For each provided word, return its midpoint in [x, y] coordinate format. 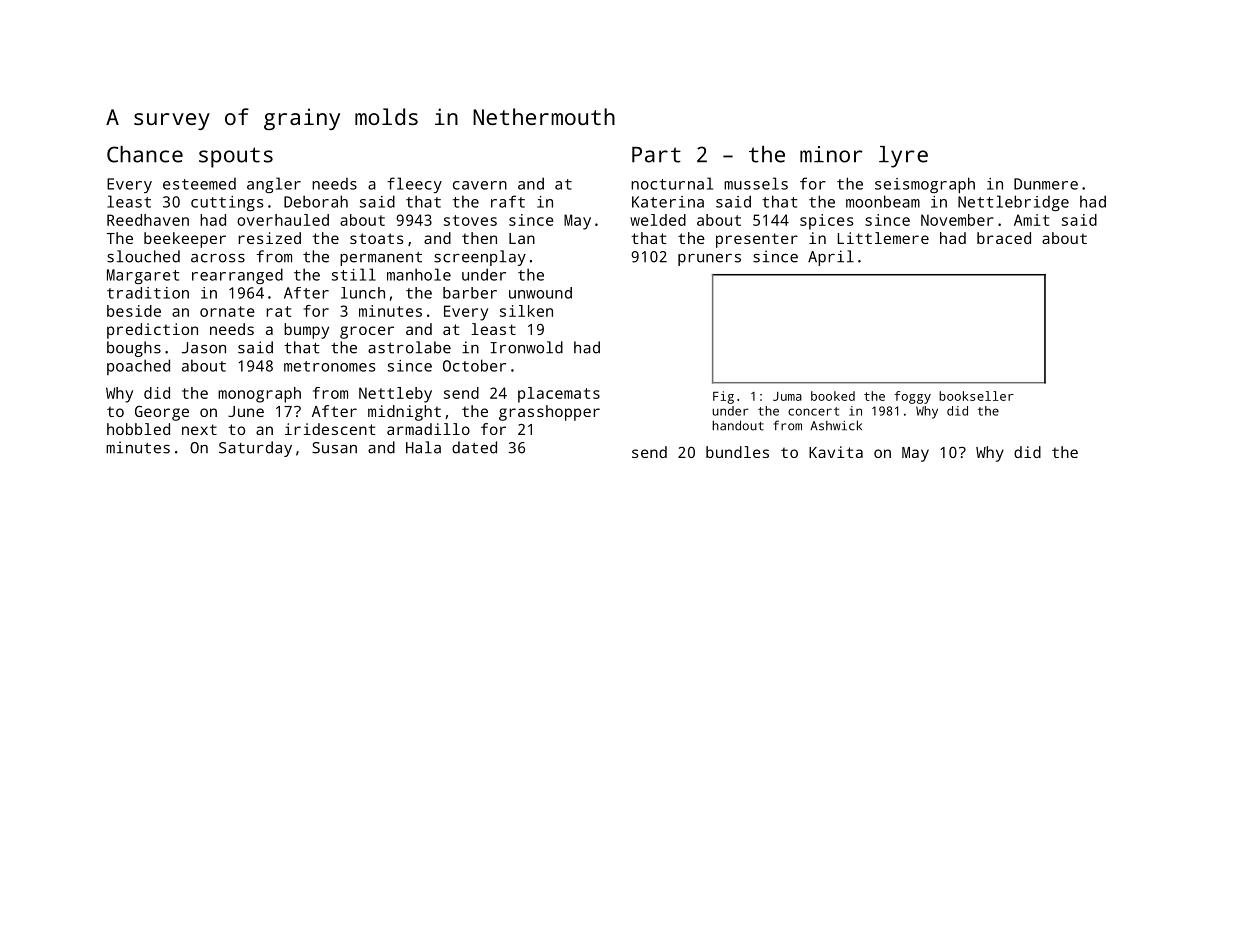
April [831, 258]
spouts [236, 157]
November [957, 220]
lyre [903, 157]
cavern [480, 185]
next [199, 429]
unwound [540, 293]
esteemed [199, 184]
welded [658, 220]
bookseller [976, 396]
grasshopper [549, 413]
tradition [148, 293]
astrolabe [409, 347]
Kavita [836, 452]
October [474, 365]
